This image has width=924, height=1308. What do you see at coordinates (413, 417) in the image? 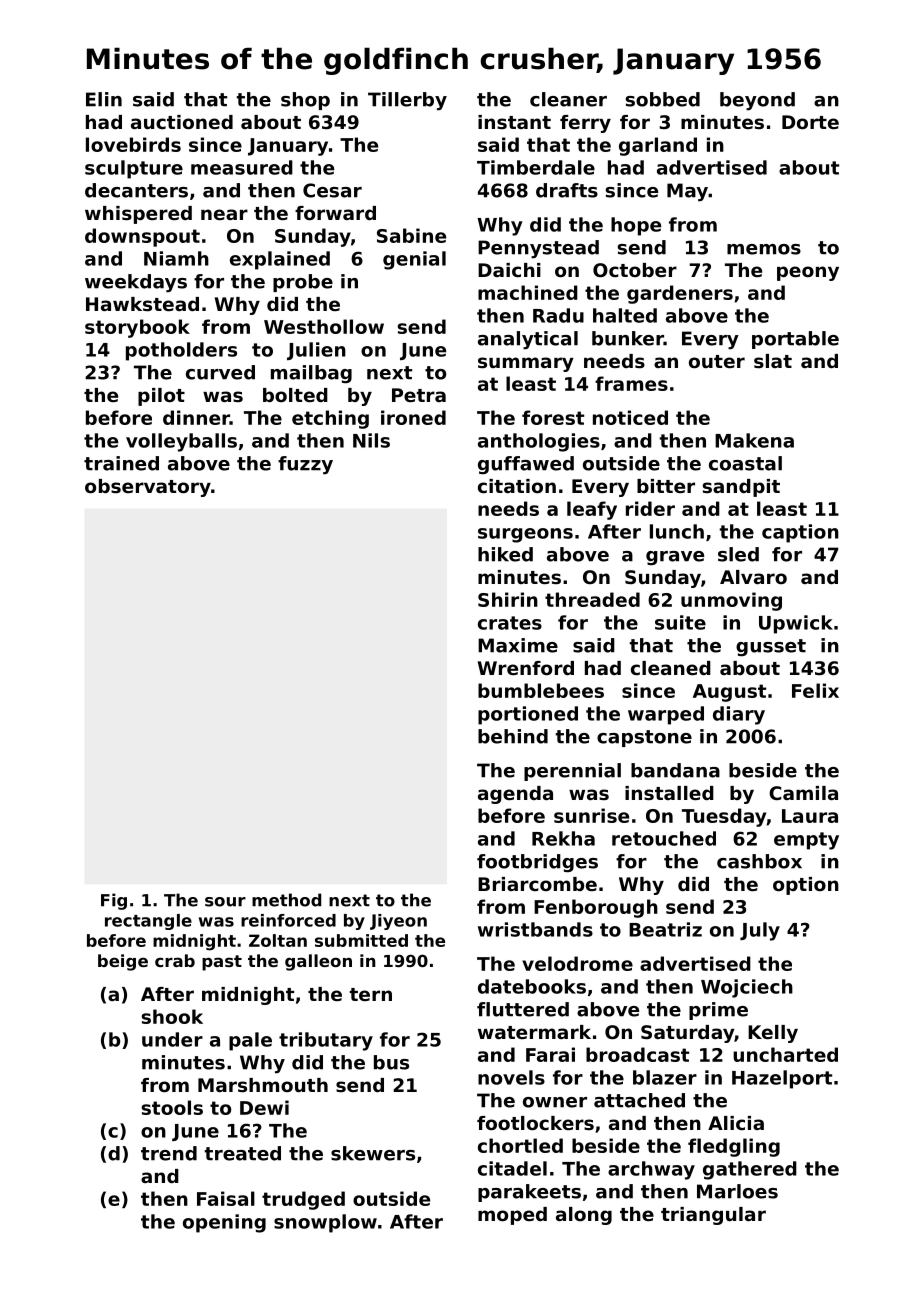
I see `ironed` at bounding box center [413, 417].
